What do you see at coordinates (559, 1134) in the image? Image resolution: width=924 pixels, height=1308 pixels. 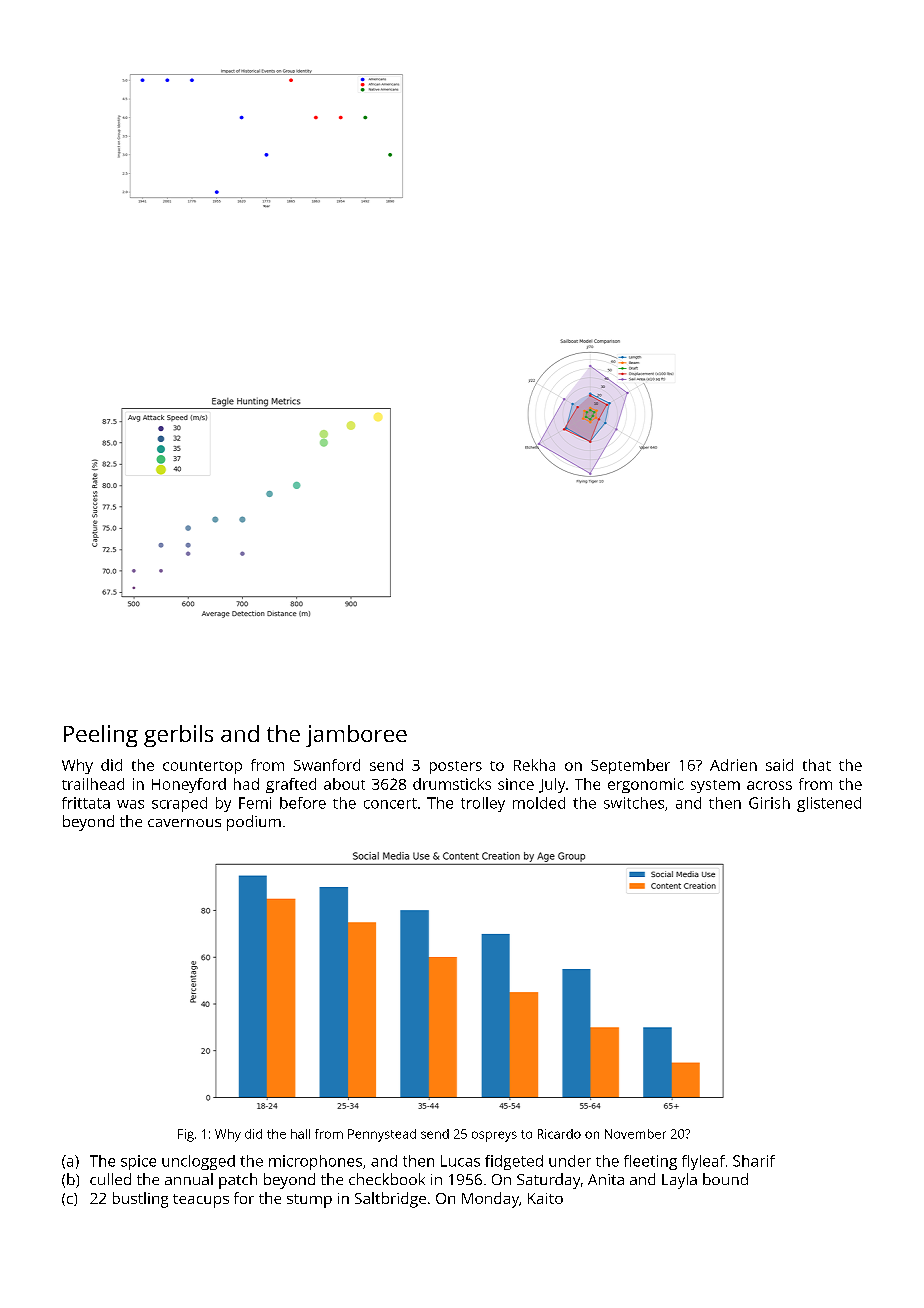 I see `Ricardo` at bounding box center [559, 1134].
